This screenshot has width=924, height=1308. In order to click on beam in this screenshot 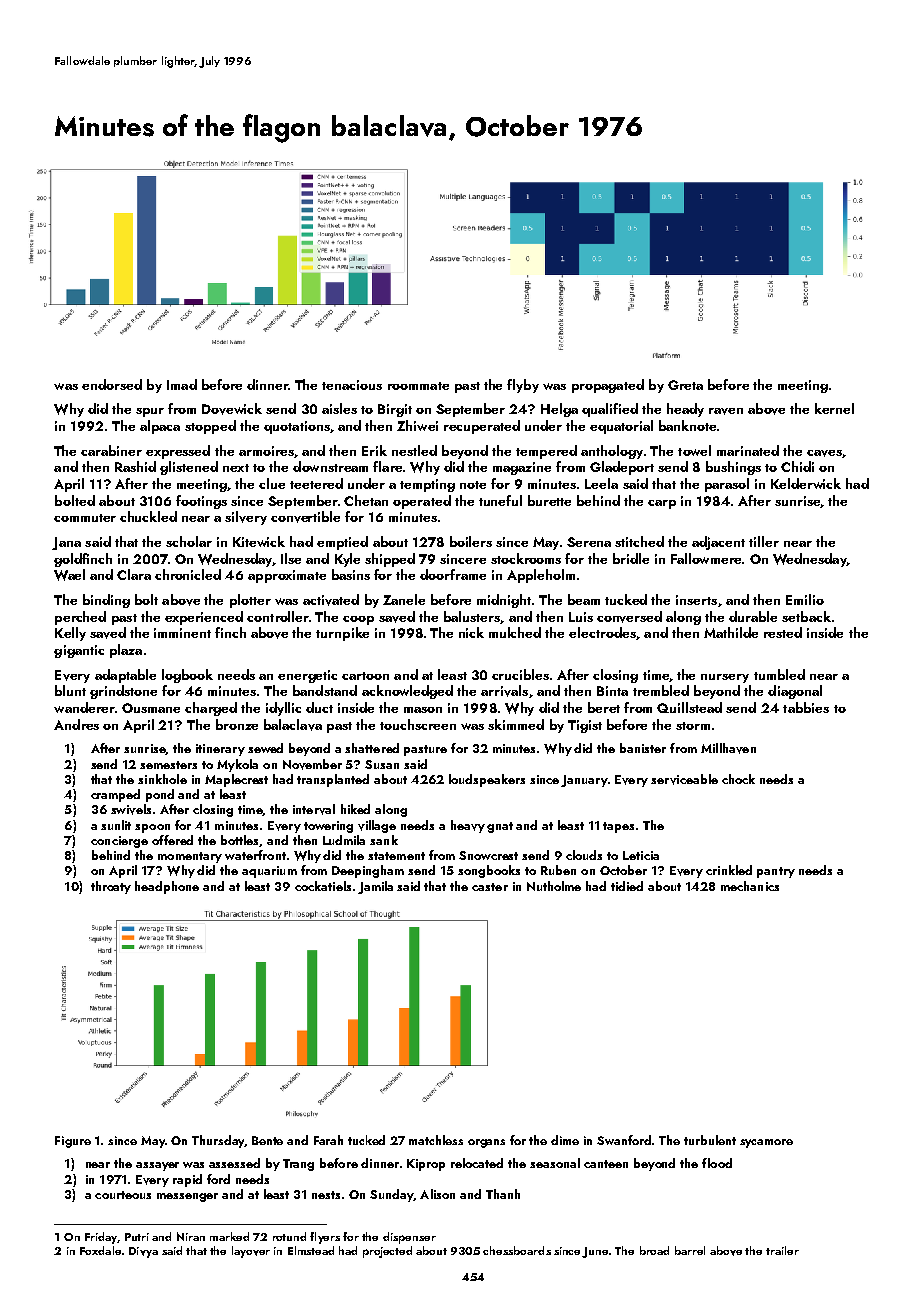, I will do `click(584, 599)`.
